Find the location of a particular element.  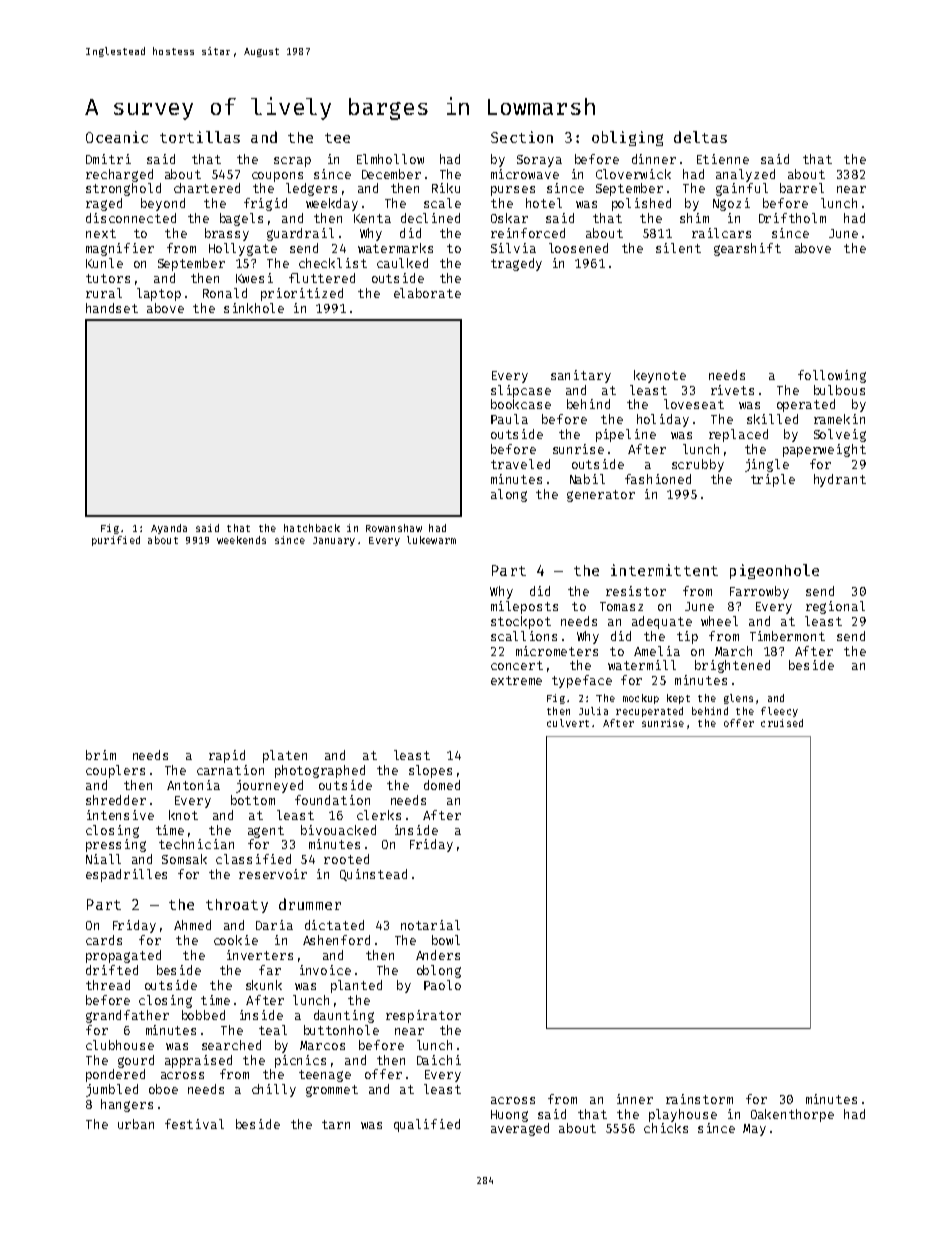

brim is located at coordinates (101, 755).
